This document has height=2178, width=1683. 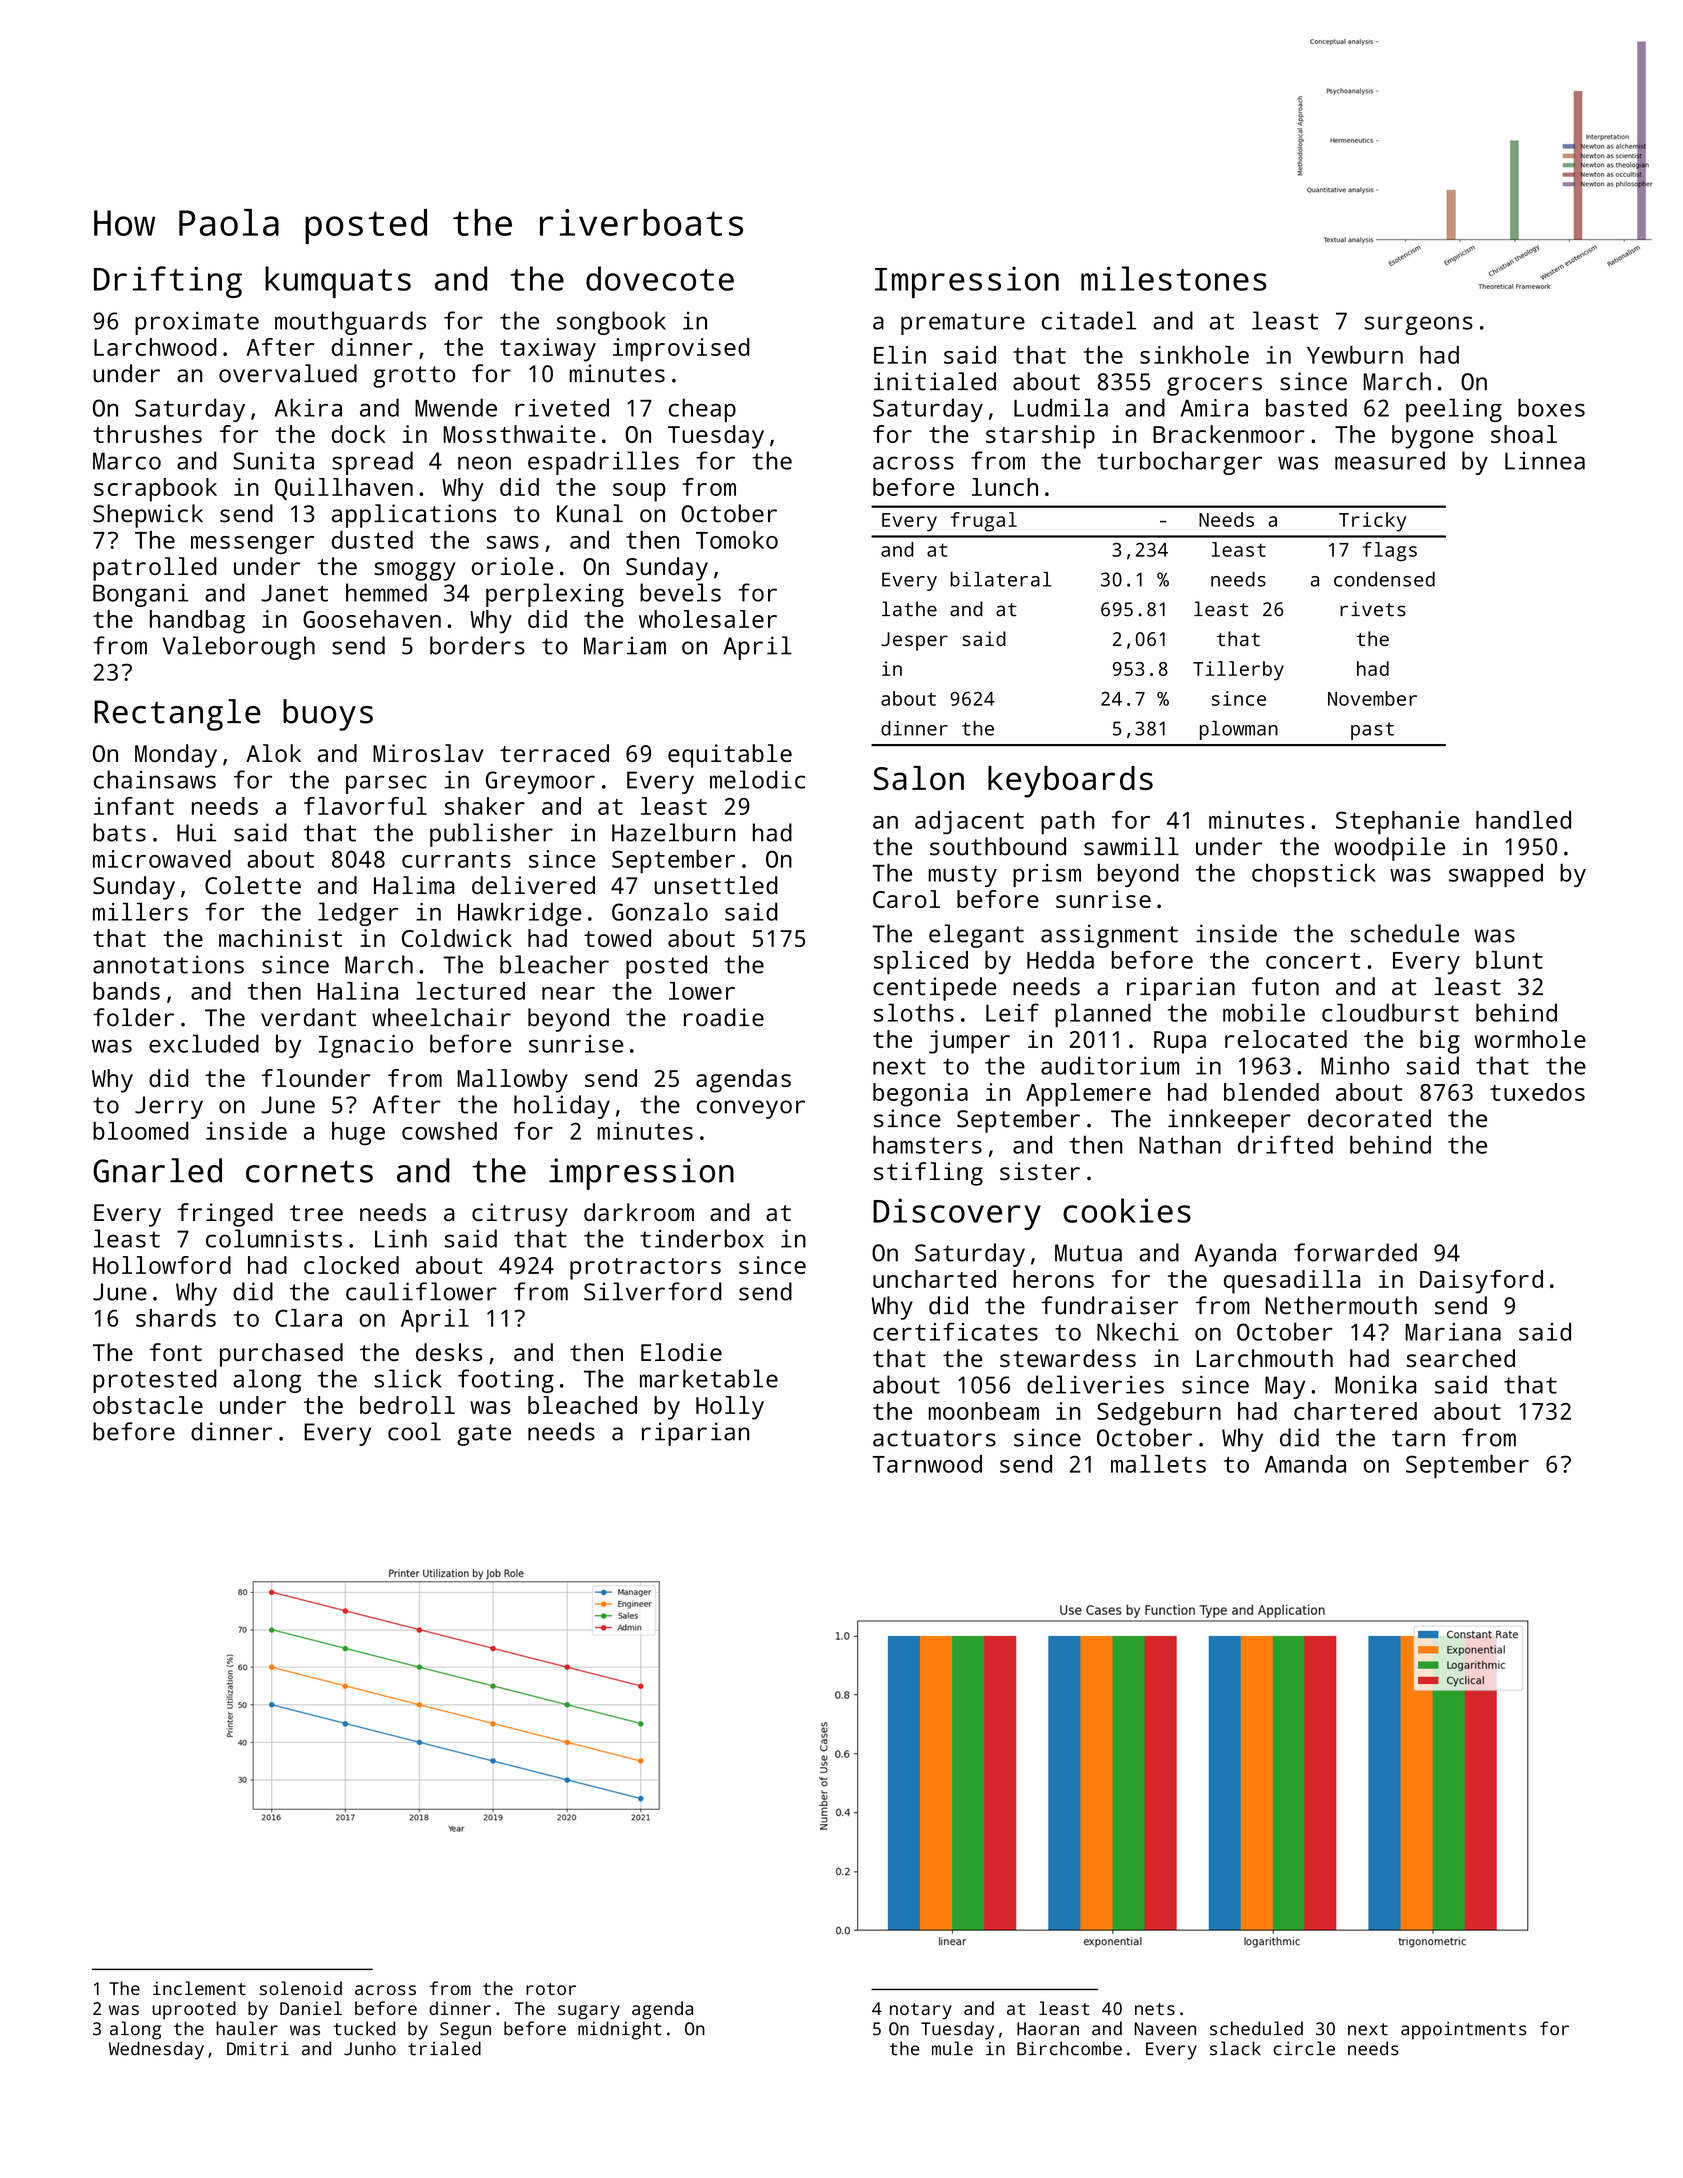 What do you see at coordinates (1271, 1092) in the document?
I see `blended` at bounding box center [1271, 1092].
